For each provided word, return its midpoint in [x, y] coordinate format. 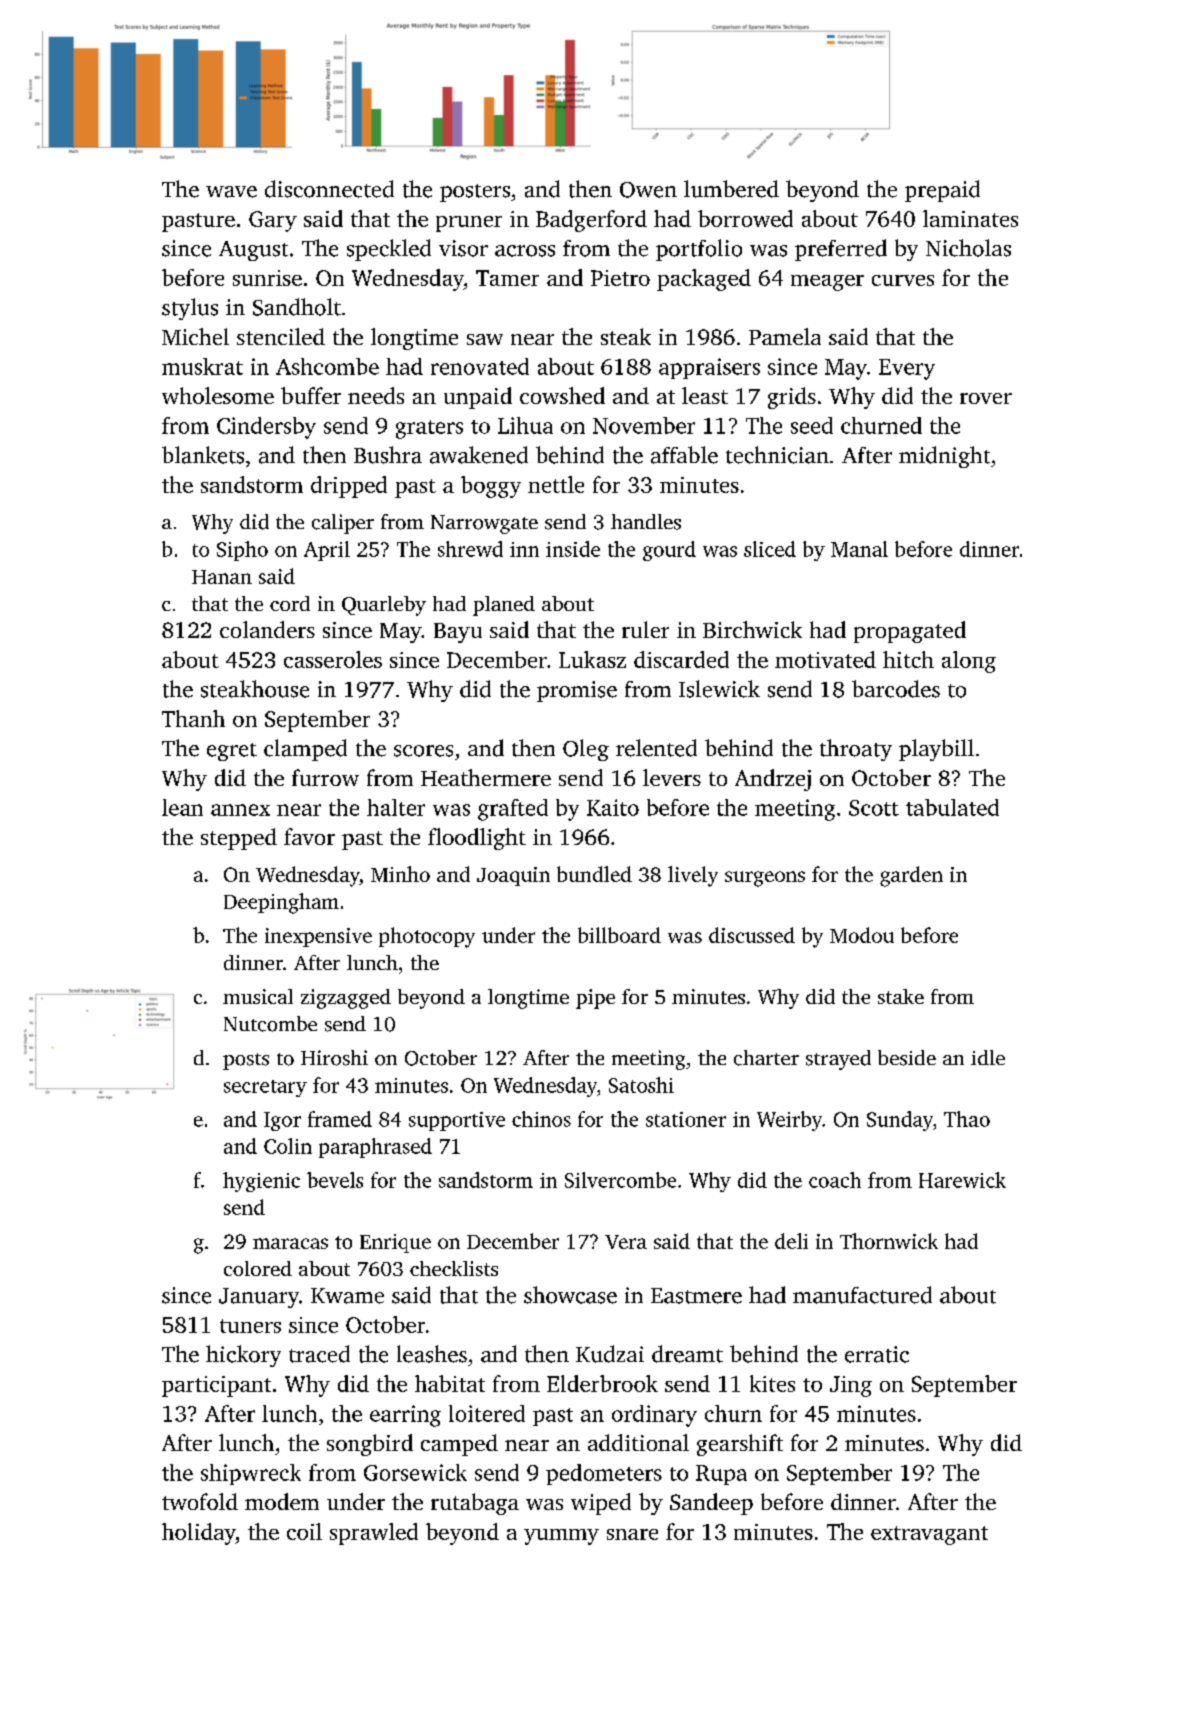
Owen [648, 190]
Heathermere [486, 777]
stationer [686, 1119]
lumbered [731, 189]
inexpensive [318, 937]
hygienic [261, 1182]
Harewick [962, 1180]
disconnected [329, 189]
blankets [203, 455]
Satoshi [641, 1085]
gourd [669, 551]
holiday [199, 1534]
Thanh [193, 718]
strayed [838, 1060]
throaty [856, 750]
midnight [944, 457]
